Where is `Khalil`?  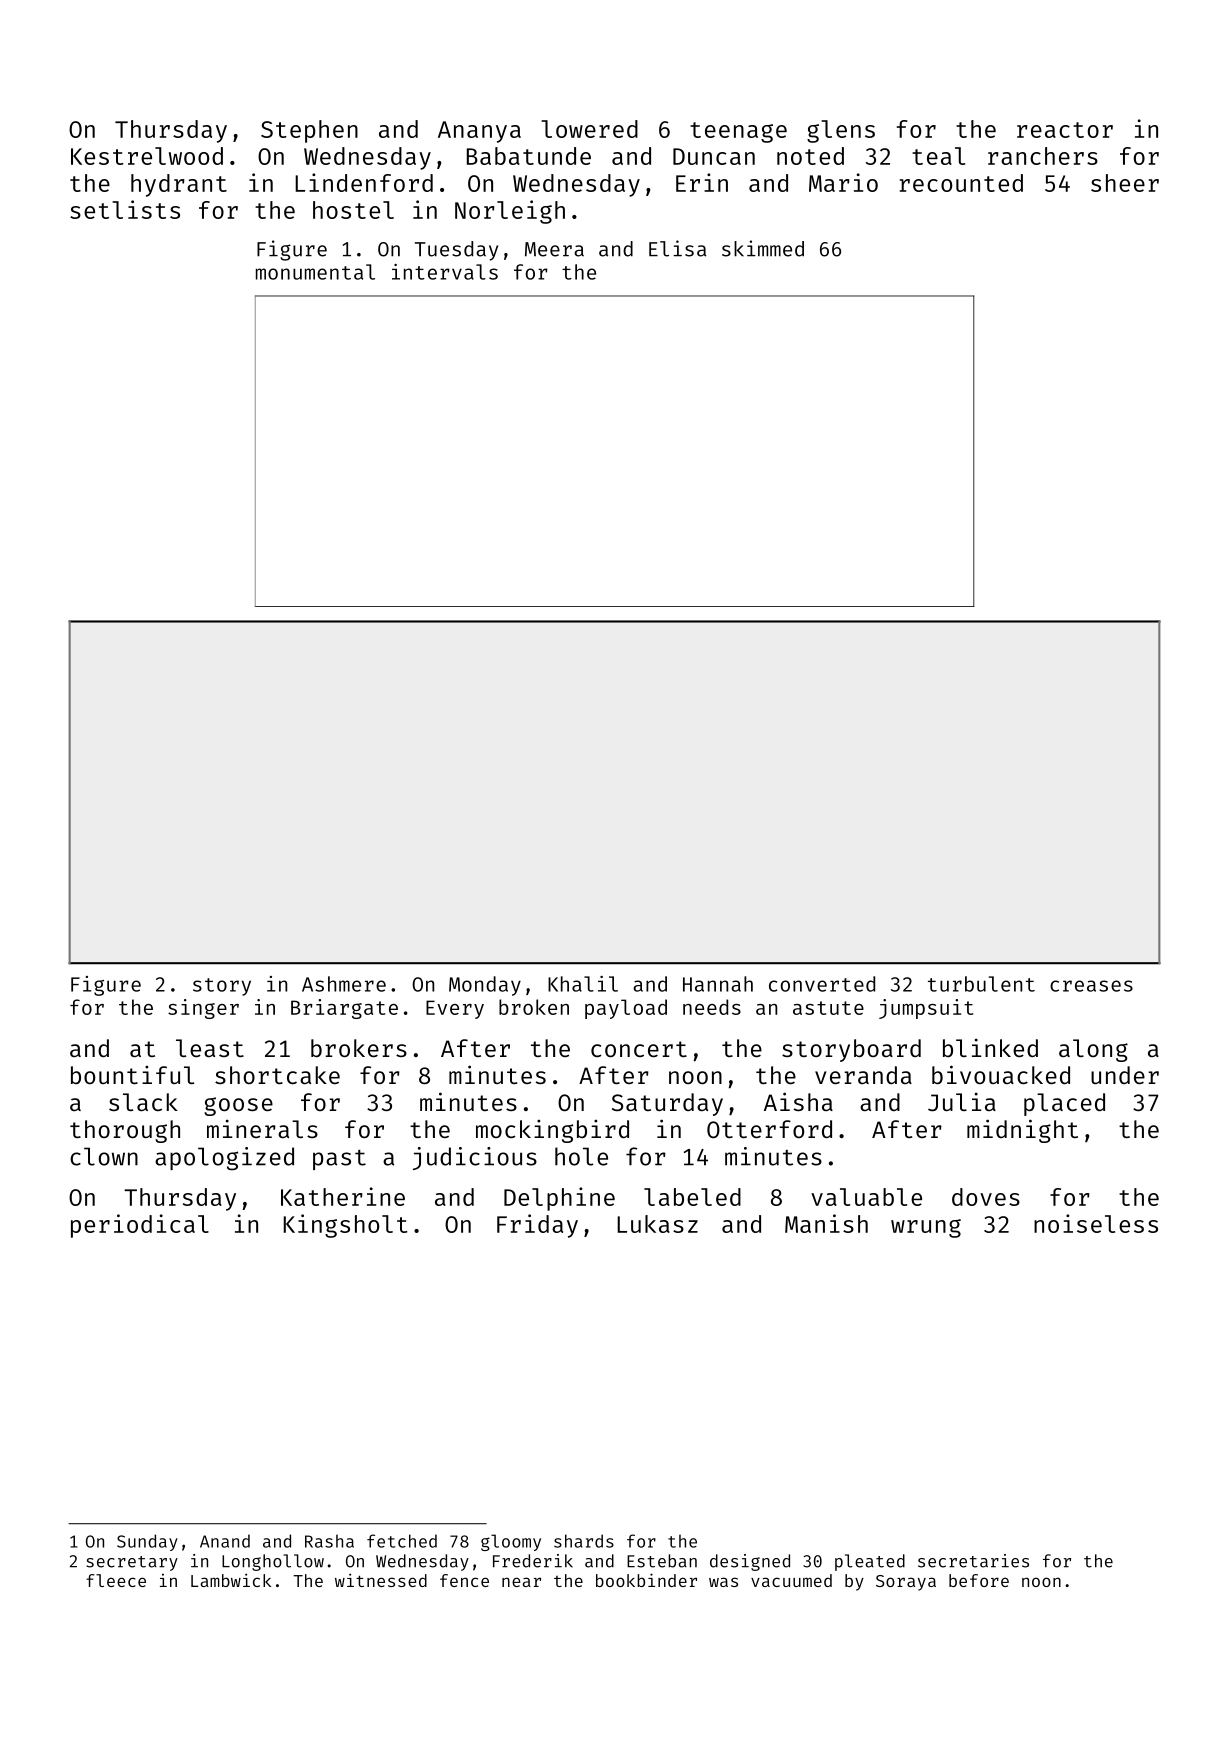 Khalil is located at coordinates (583, 984).
